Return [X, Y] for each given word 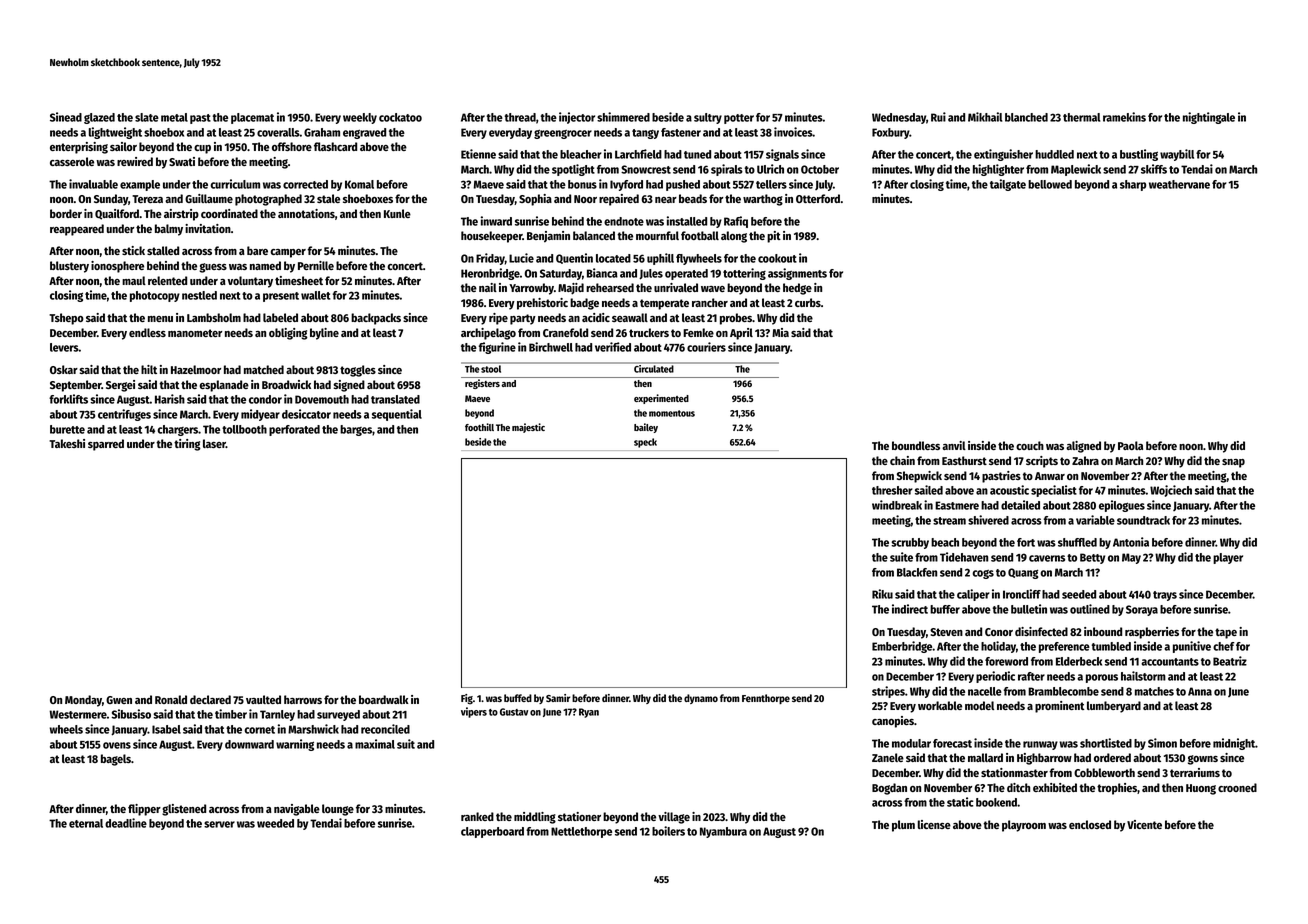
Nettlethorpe [581, 832]
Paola [1130, 445]
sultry [708, 118]
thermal [1081, 117]
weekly [360, 118]
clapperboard [492, 832]
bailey [646, 428]
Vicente [1144, 824]
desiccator [306, 414]
